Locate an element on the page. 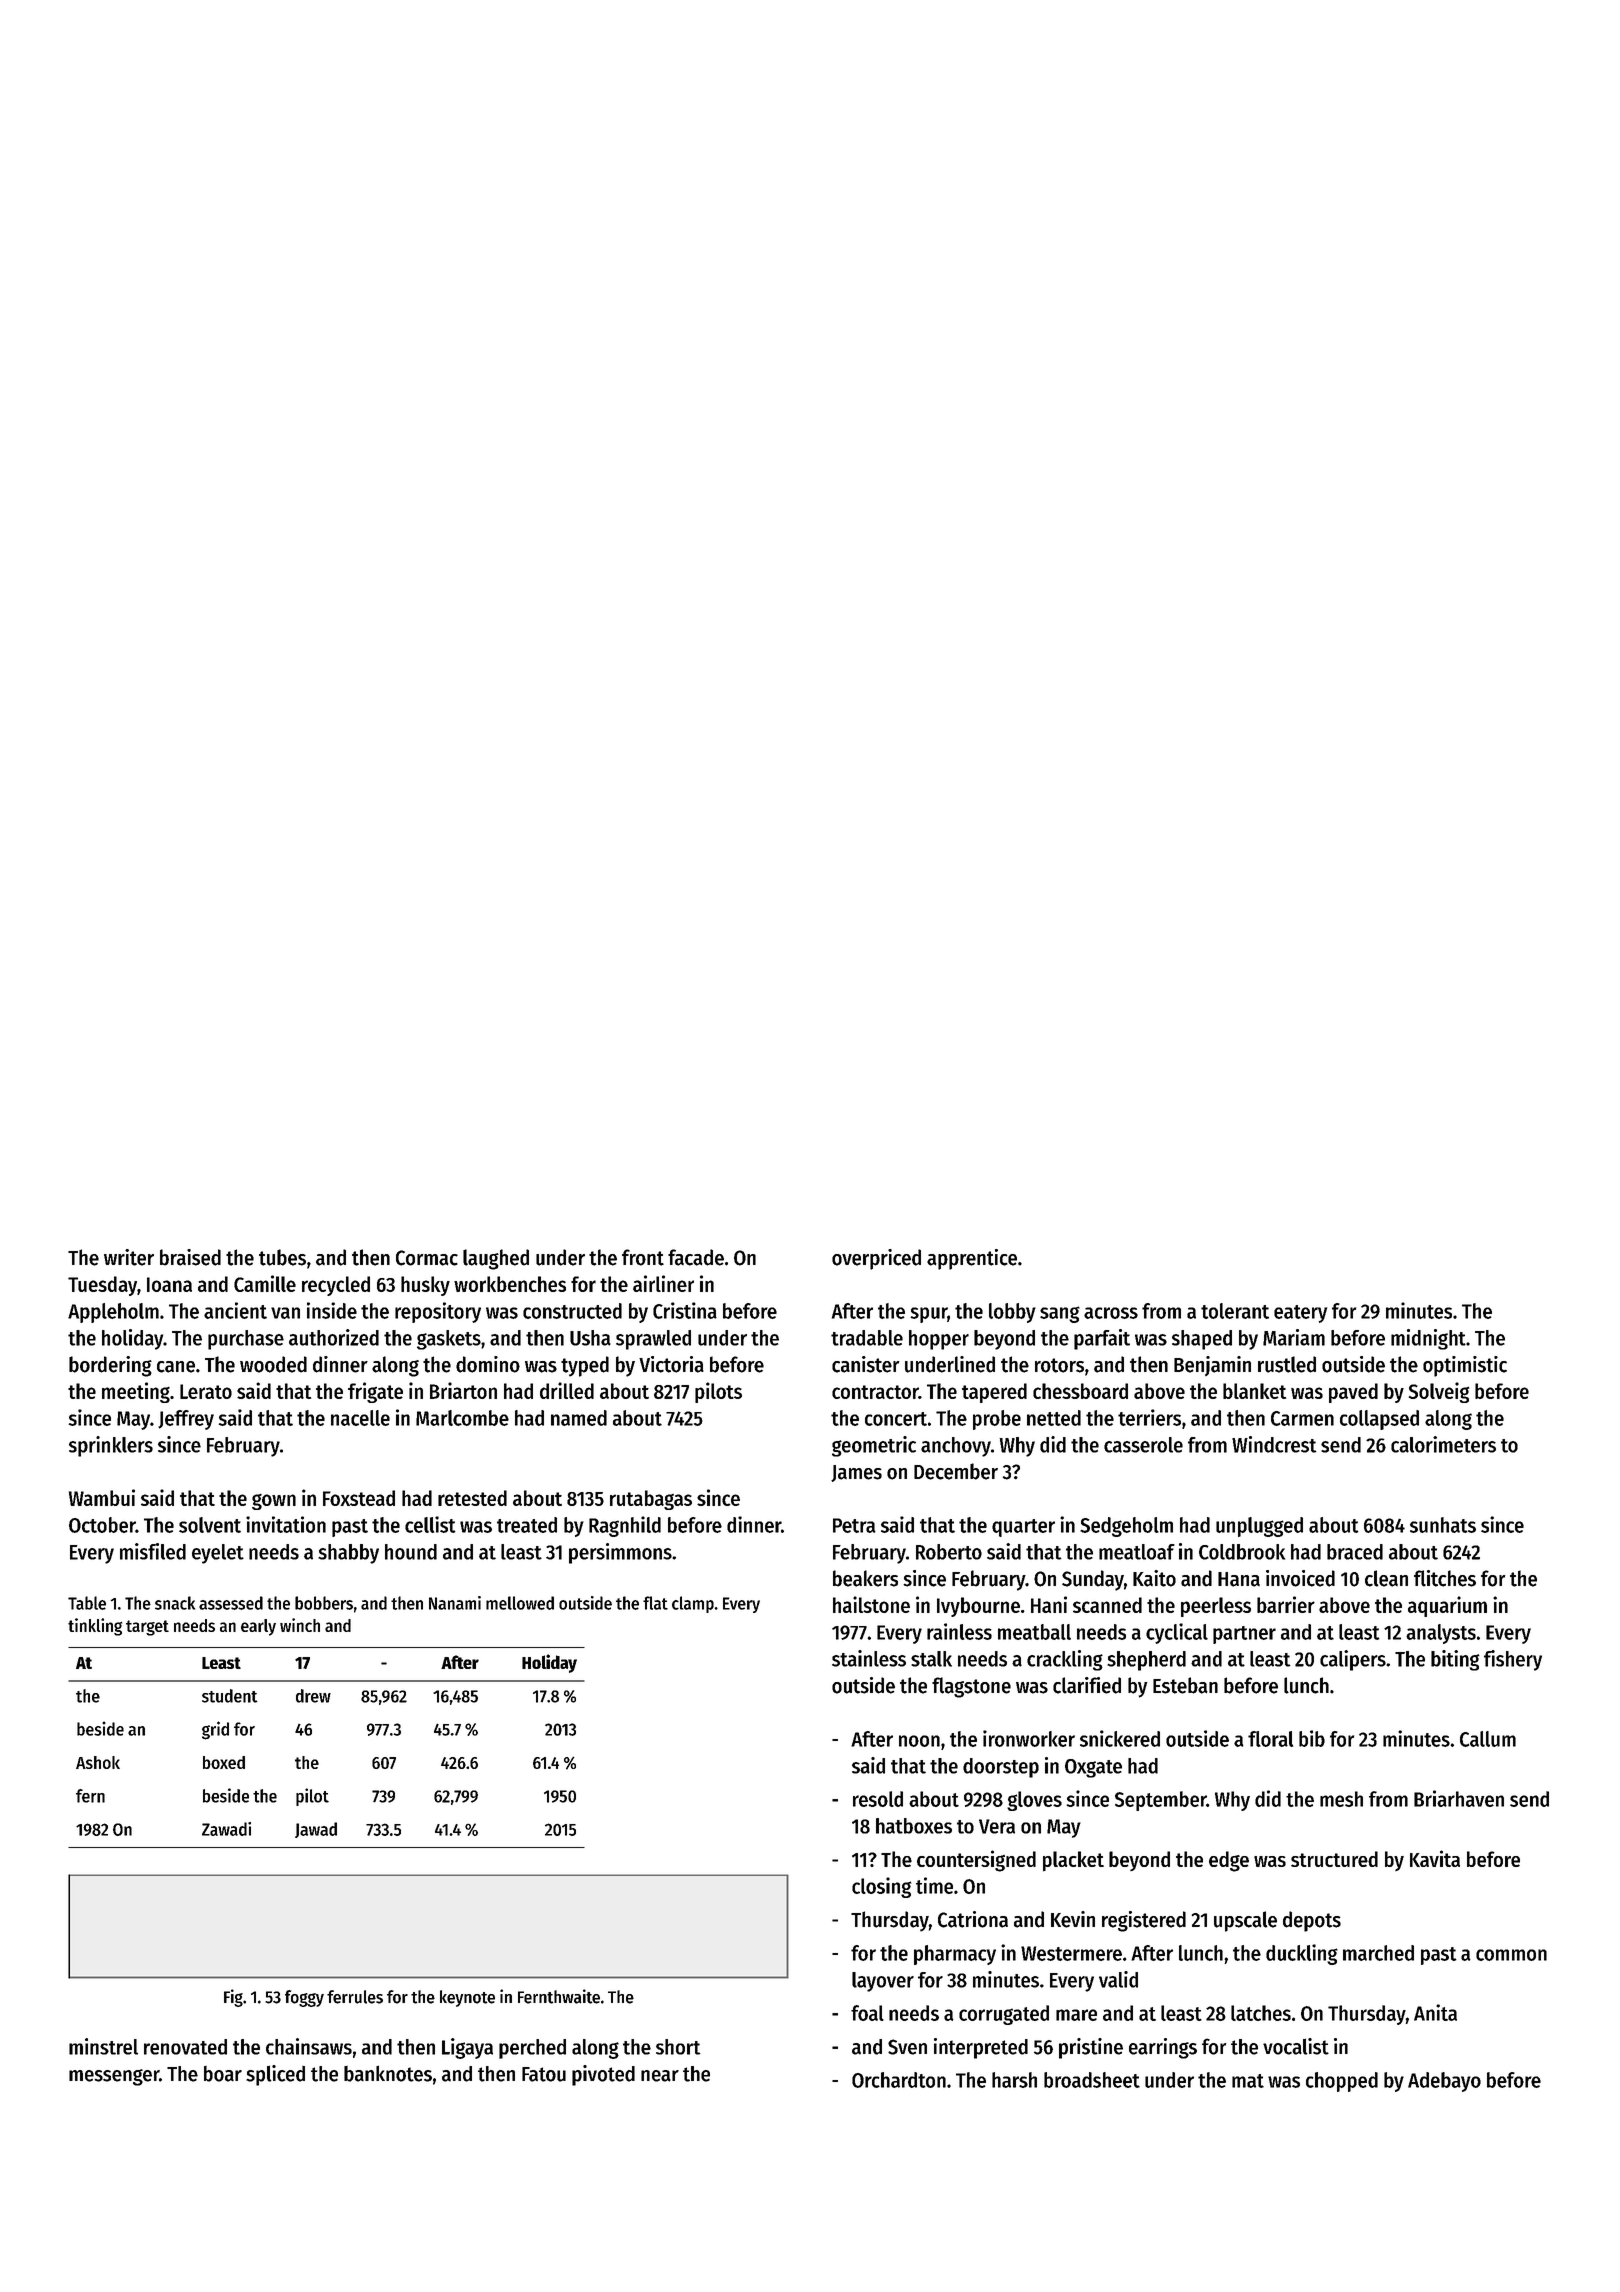 The width and height of the image is (1620, 2292). flitches is located at coordinates (1445, 1578).
